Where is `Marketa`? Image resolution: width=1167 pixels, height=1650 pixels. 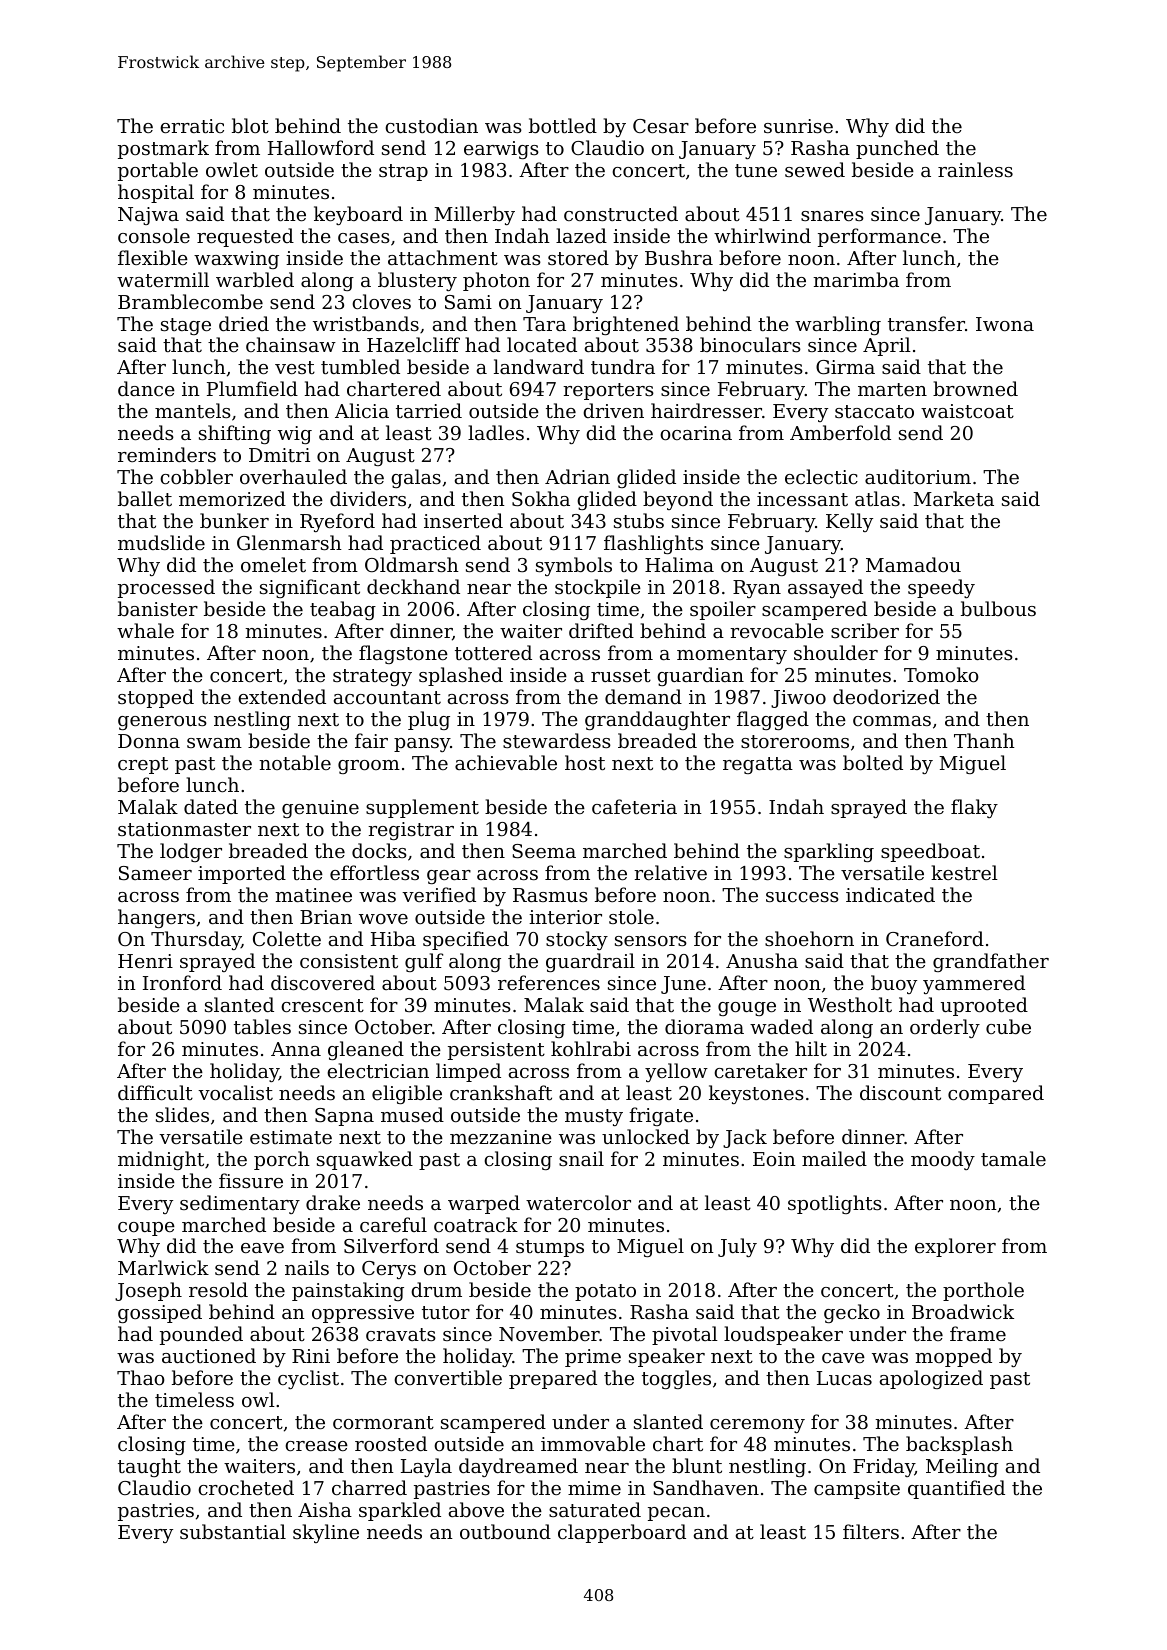 Marketa is located at coordinates (953, 498).
